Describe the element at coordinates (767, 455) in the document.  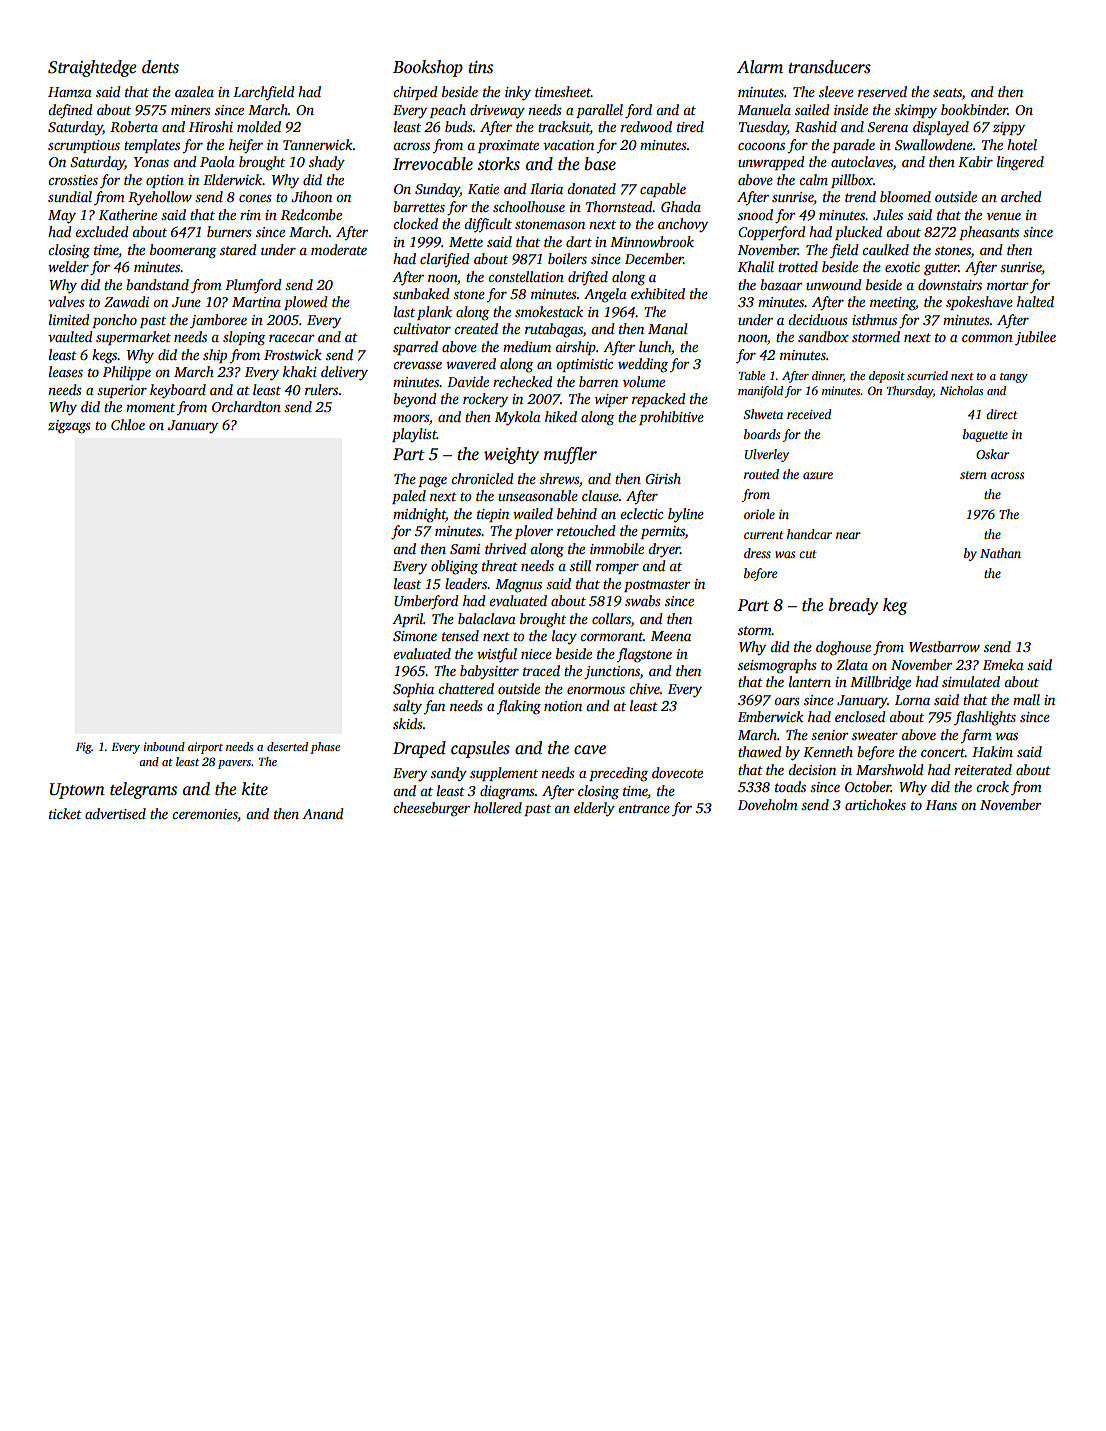
I see `Ulverley` at that location.
